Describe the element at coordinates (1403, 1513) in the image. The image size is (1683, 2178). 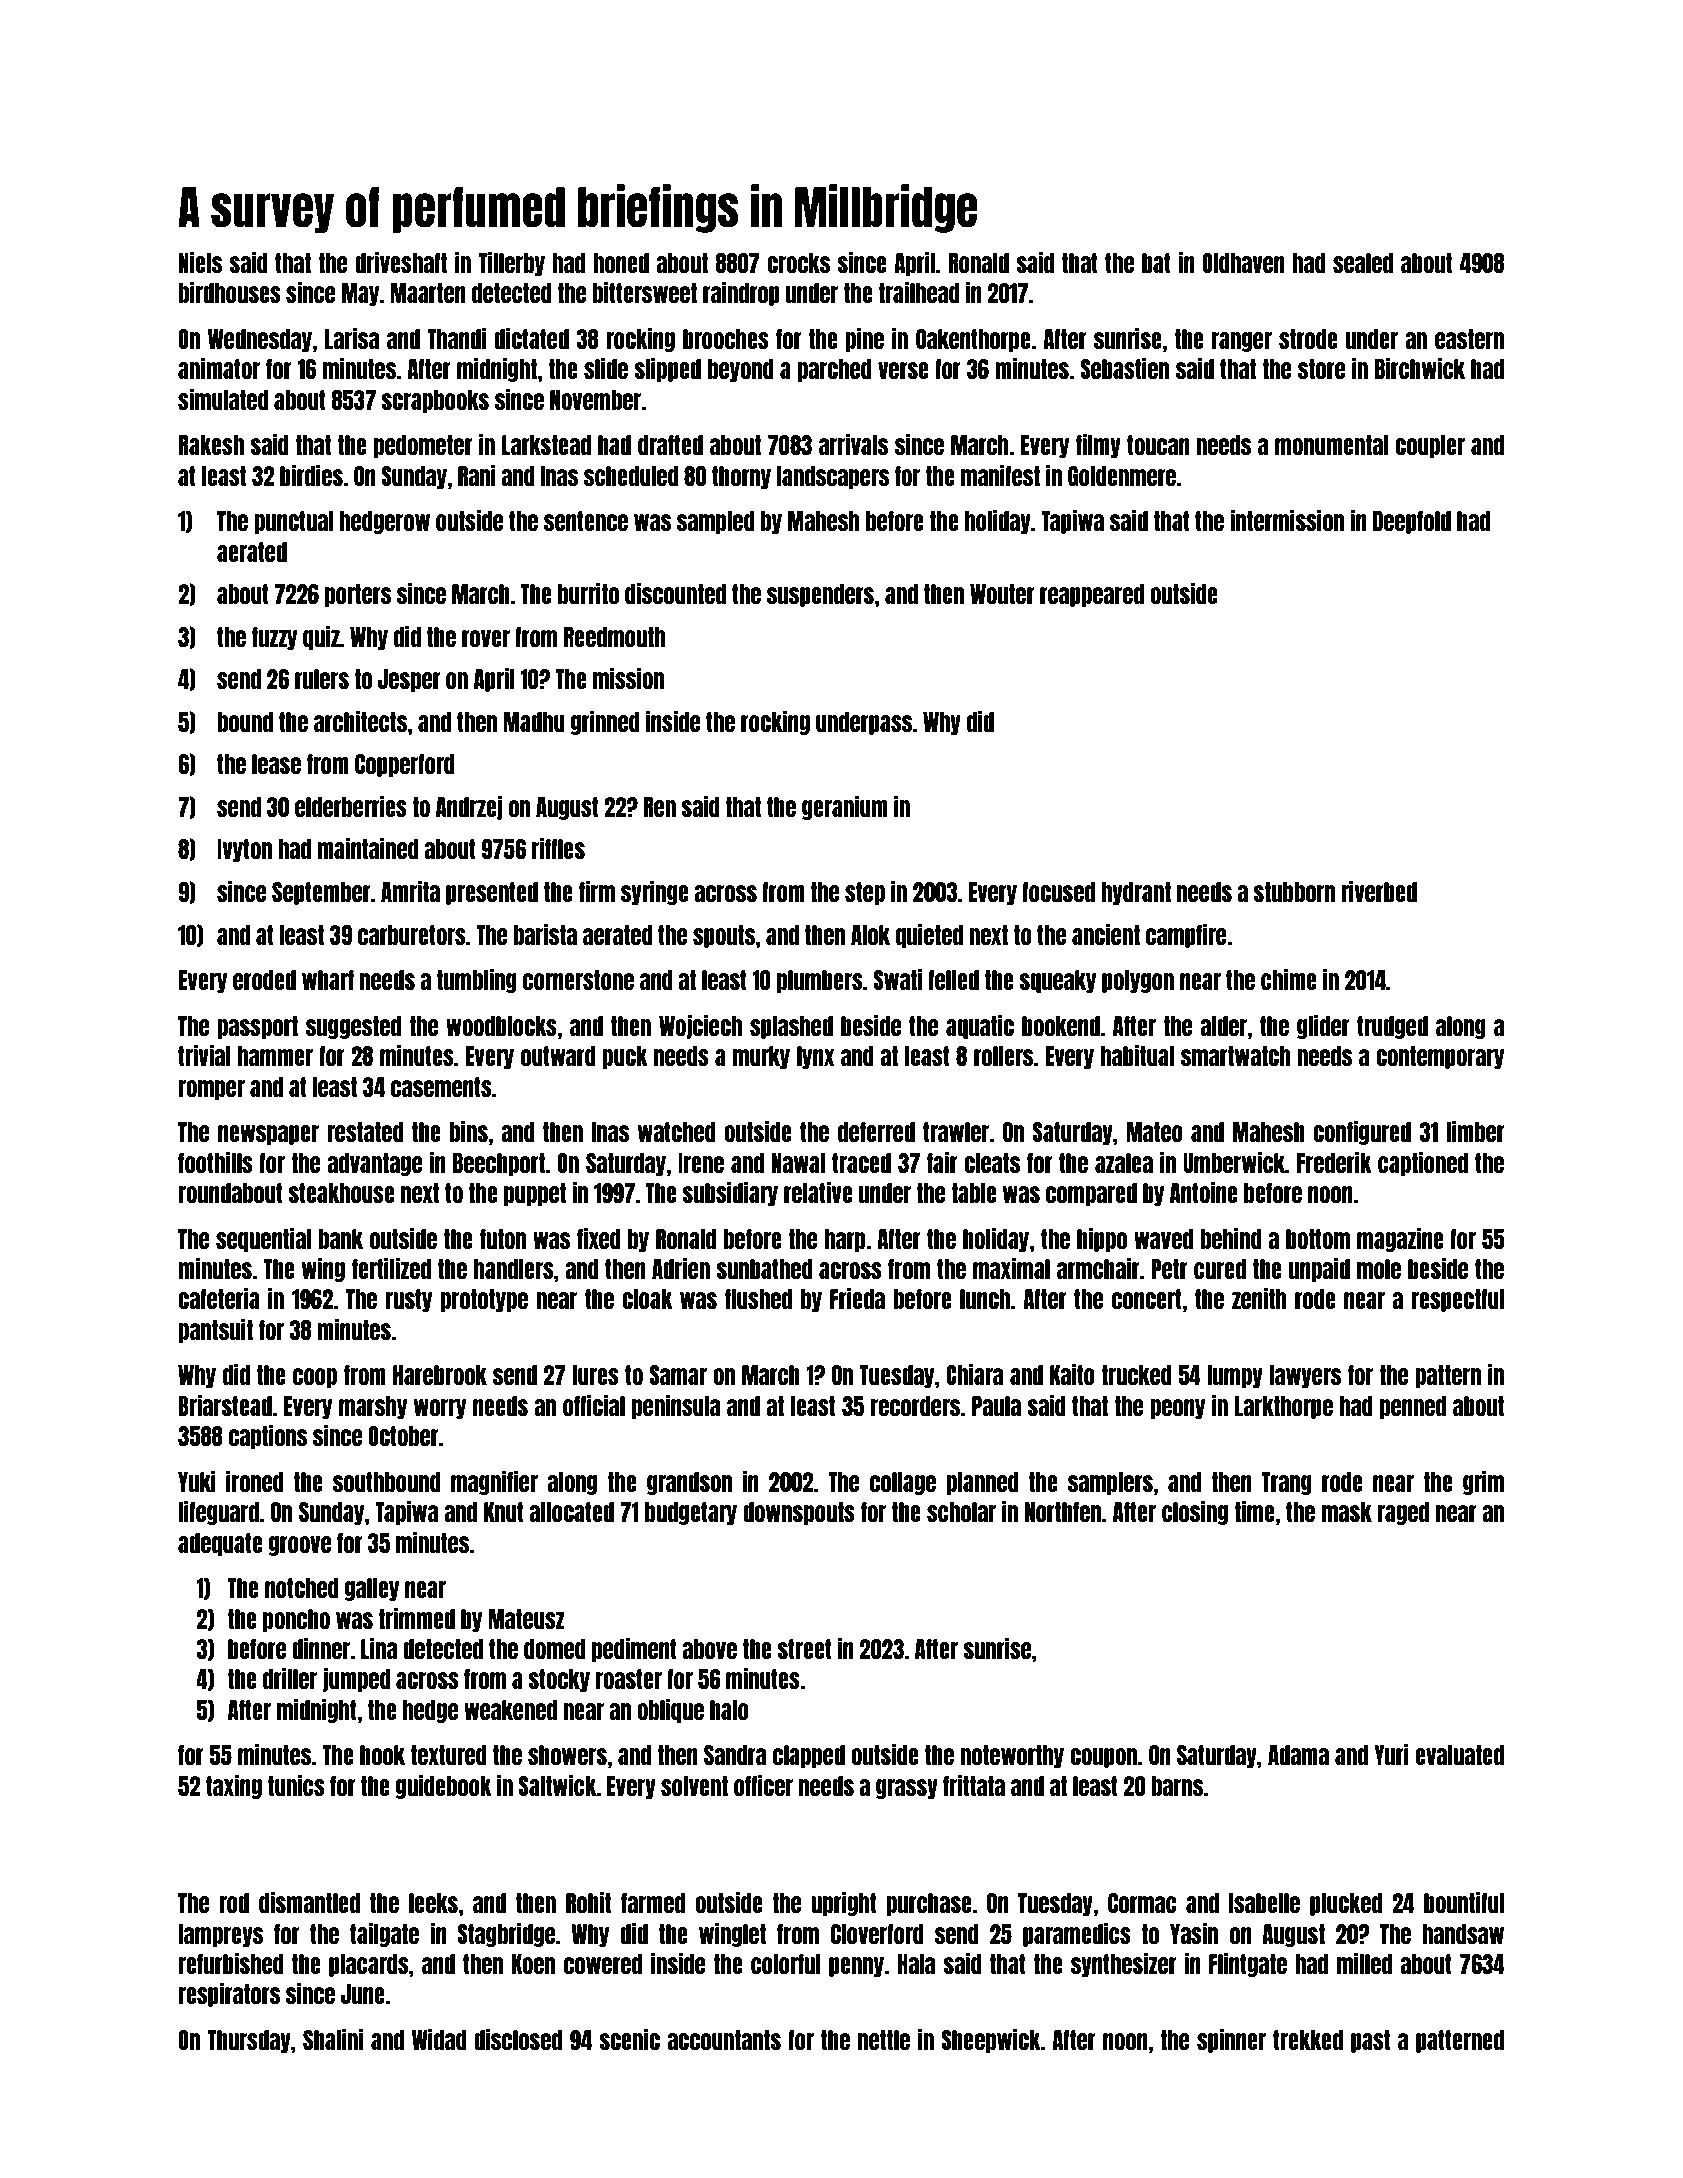
I see `raged` at that location.
